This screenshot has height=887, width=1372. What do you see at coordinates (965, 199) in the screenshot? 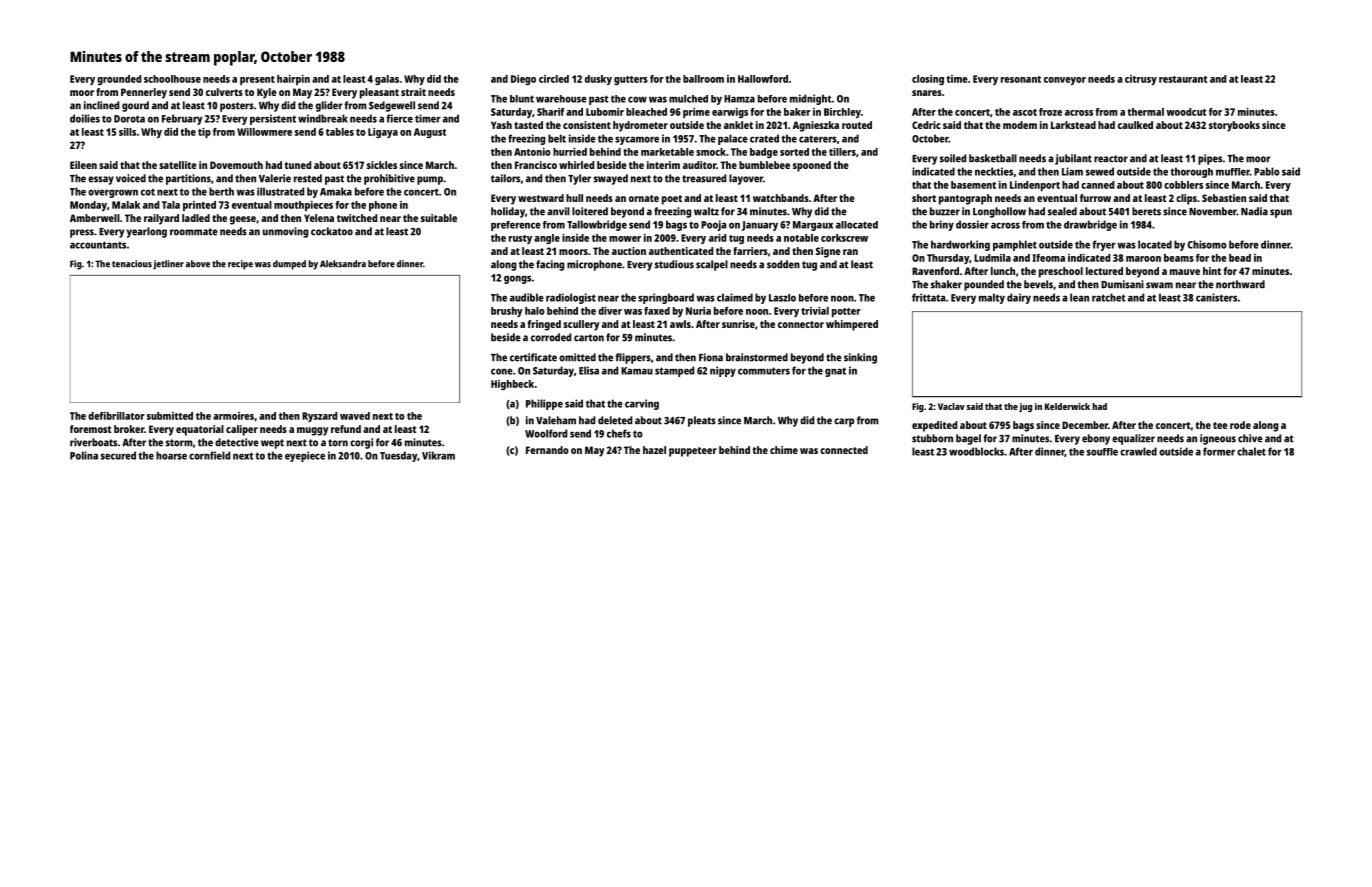
I see `pantograph` at bounding box center [965, 199].
